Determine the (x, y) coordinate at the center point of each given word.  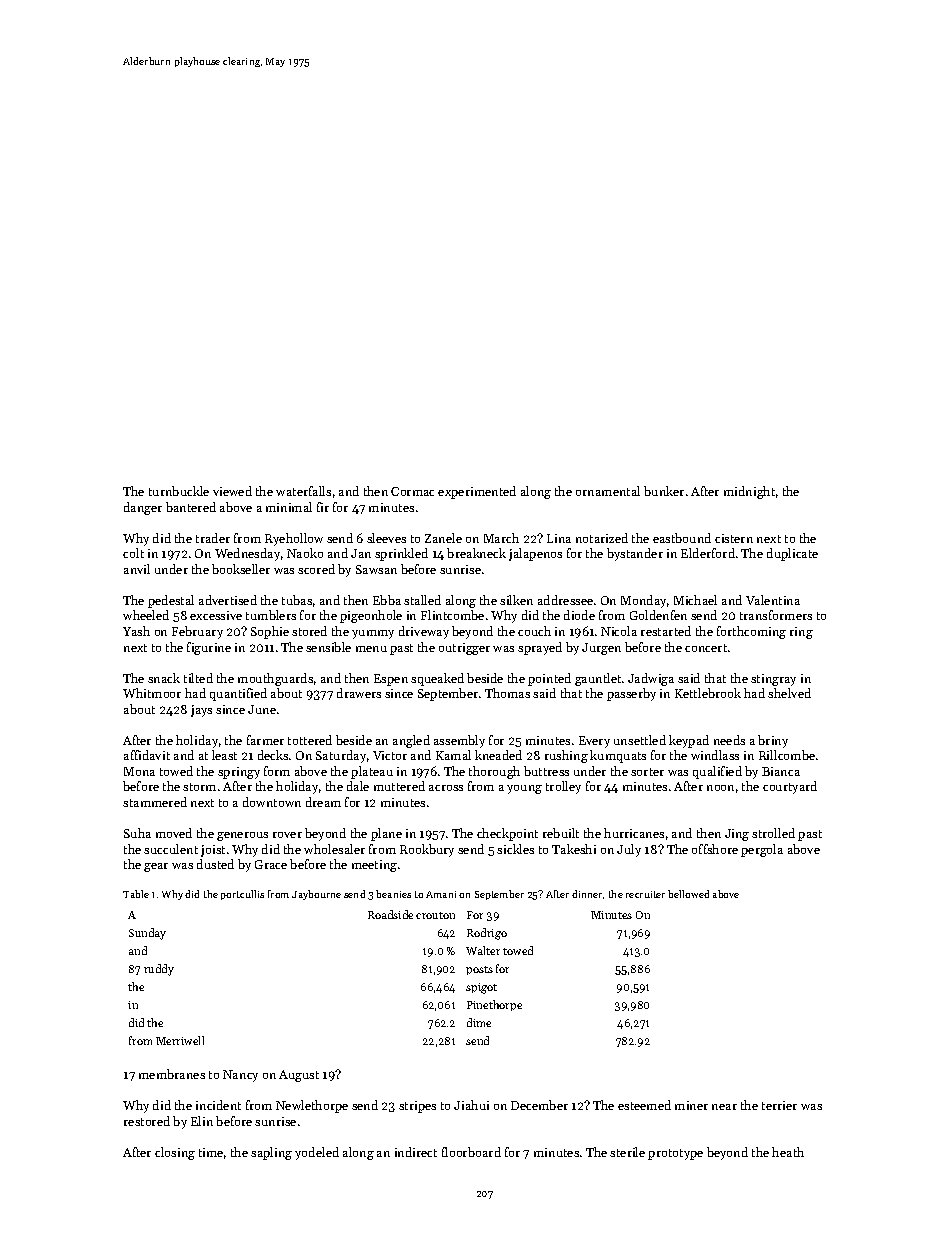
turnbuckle (179, 491)
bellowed (688, 894)
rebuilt (561, 833)
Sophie (270, 632)
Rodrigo (487, 934)
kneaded (498, 755)
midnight (749, 492)
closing (175, 1153)
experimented (477, 492)
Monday (643, 601)
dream (323, 802)
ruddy (159, 970)
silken (516, 600)
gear (156, 867)
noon (720, 788)
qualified (717, 772)
